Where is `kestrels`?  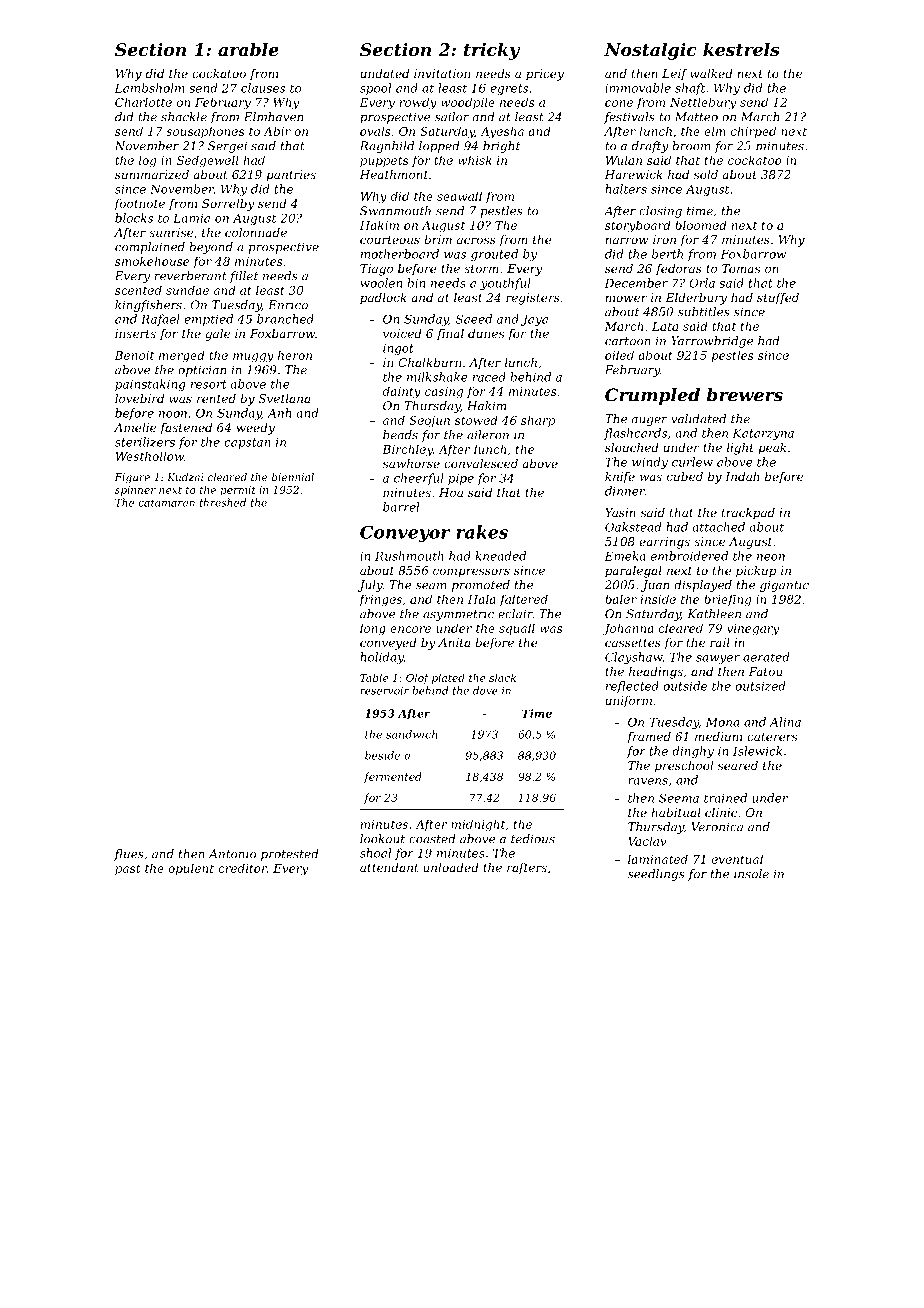
kestrels is located at coordinates (741, 49).
